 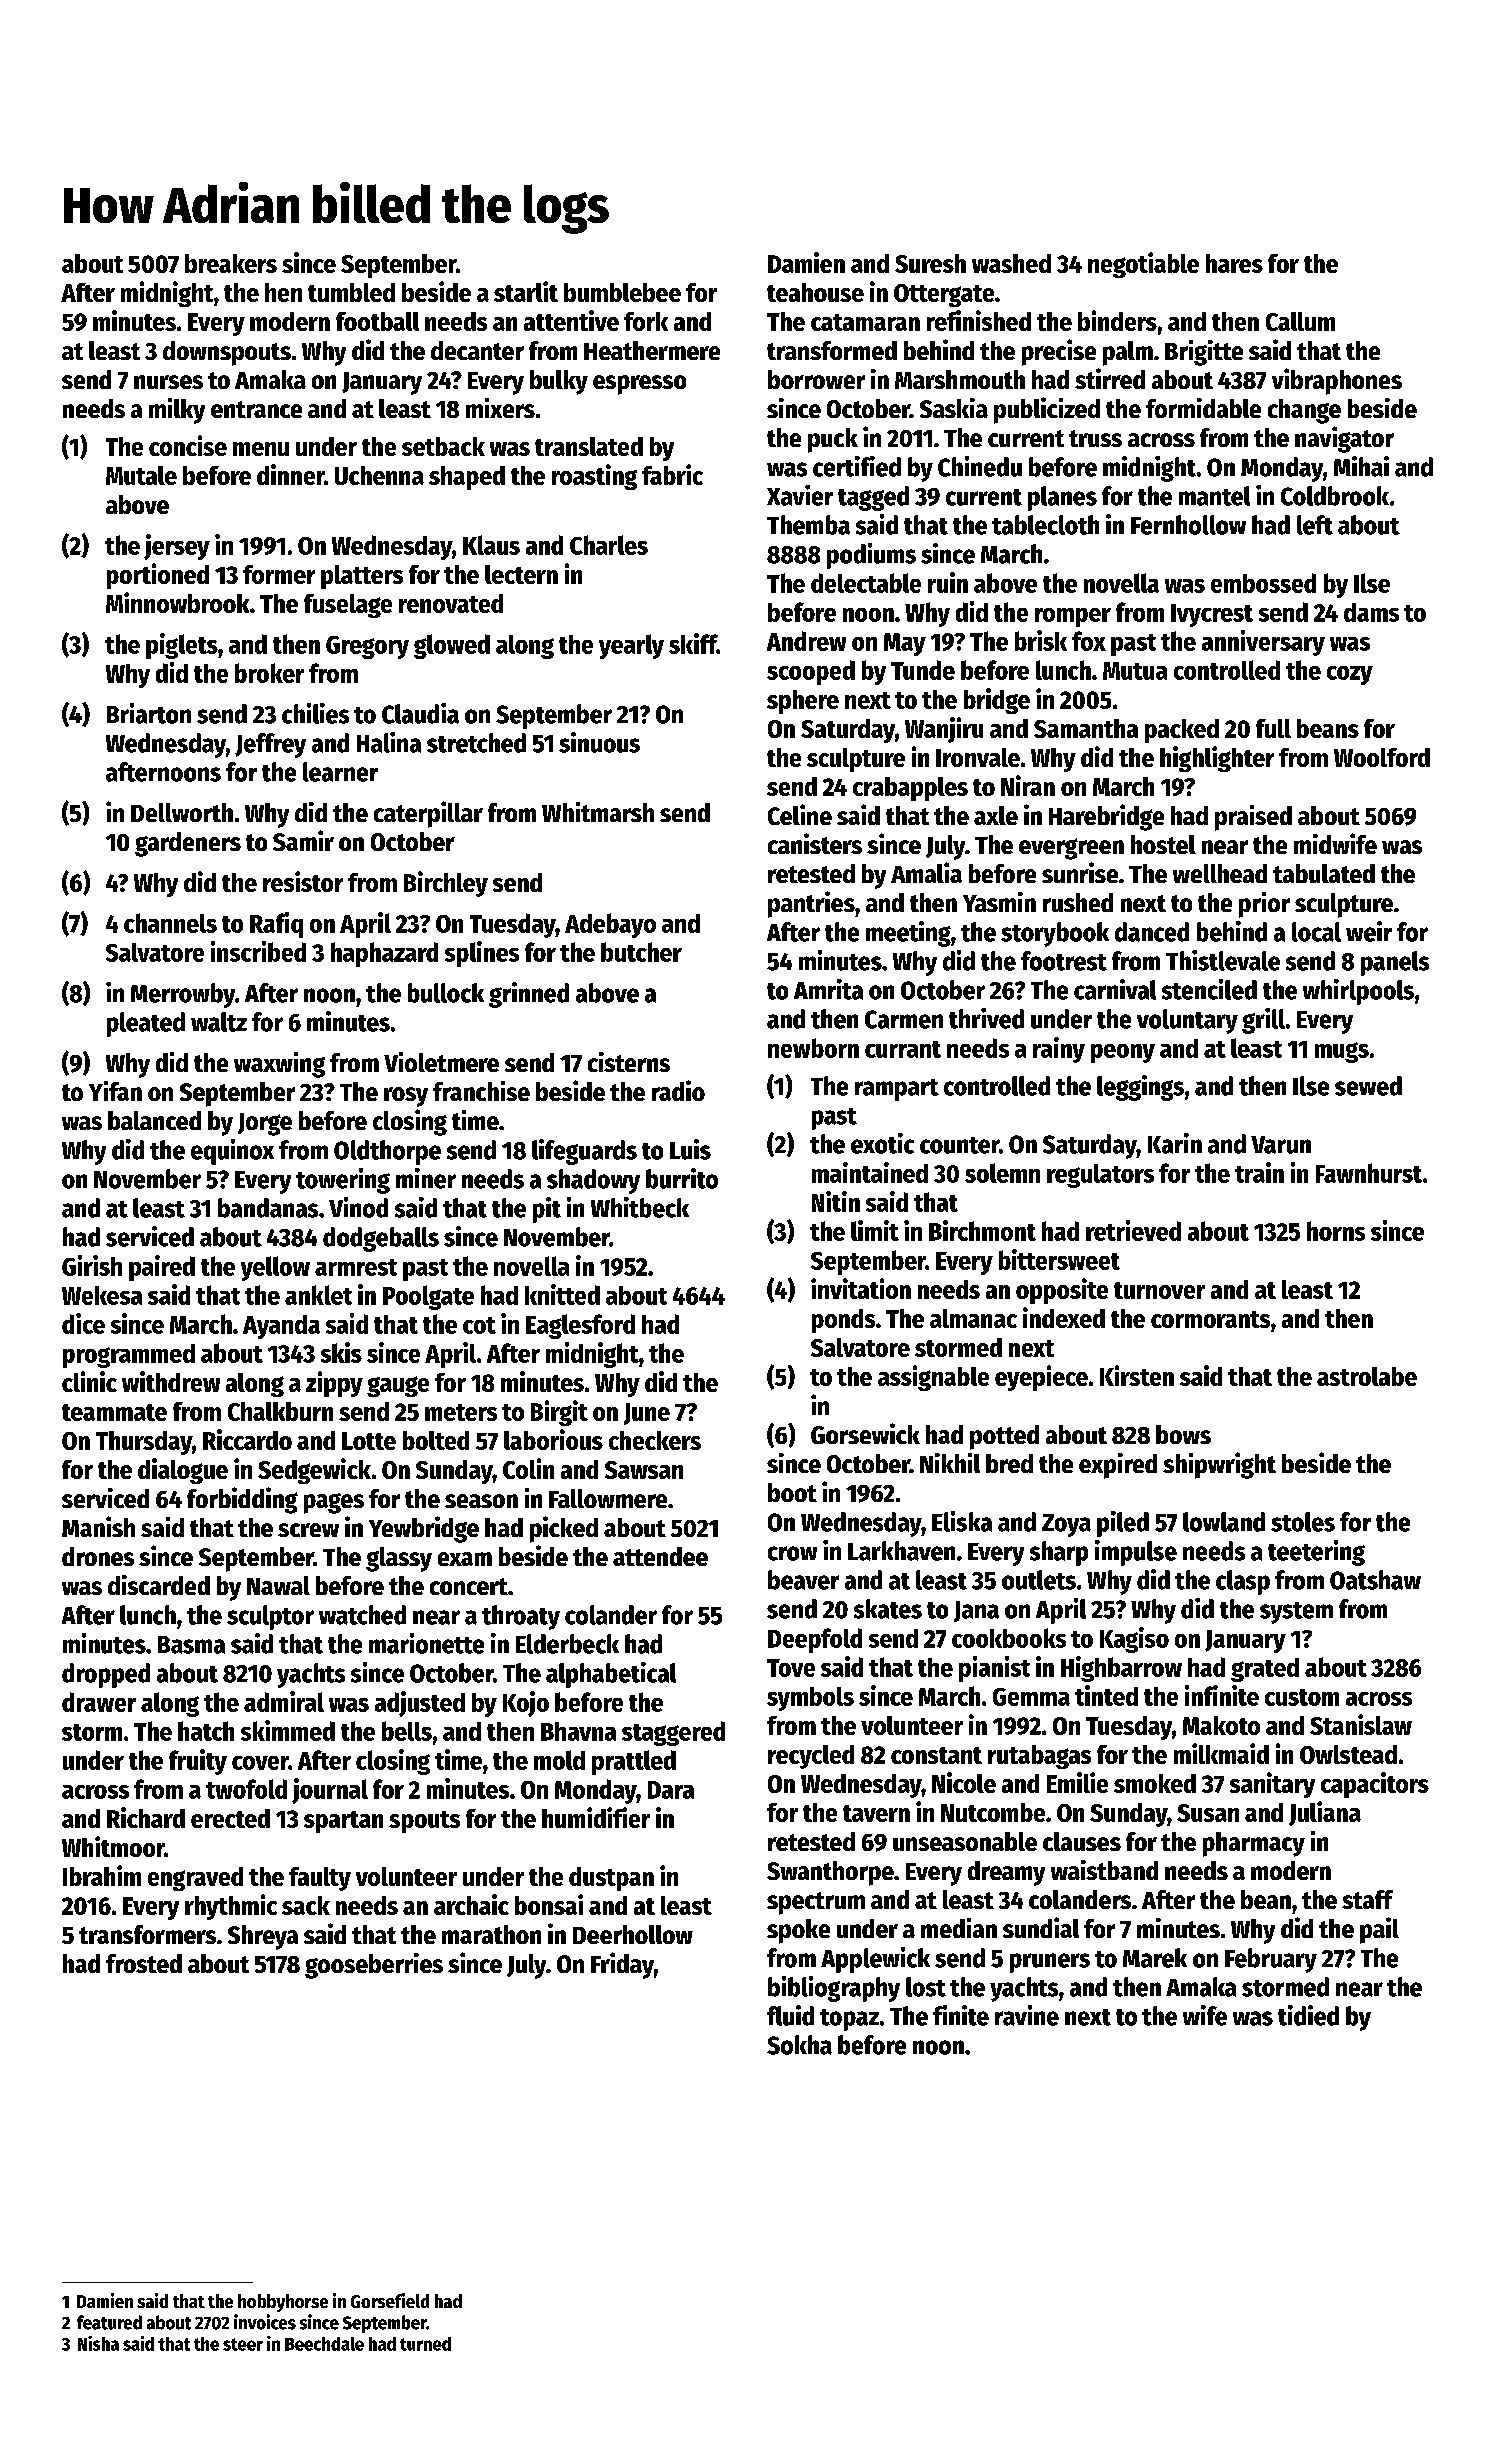 What do you see at coordinates (559, 1413) in the screenshot?
I see `Birgit` at bounding box center [559, 1413].
